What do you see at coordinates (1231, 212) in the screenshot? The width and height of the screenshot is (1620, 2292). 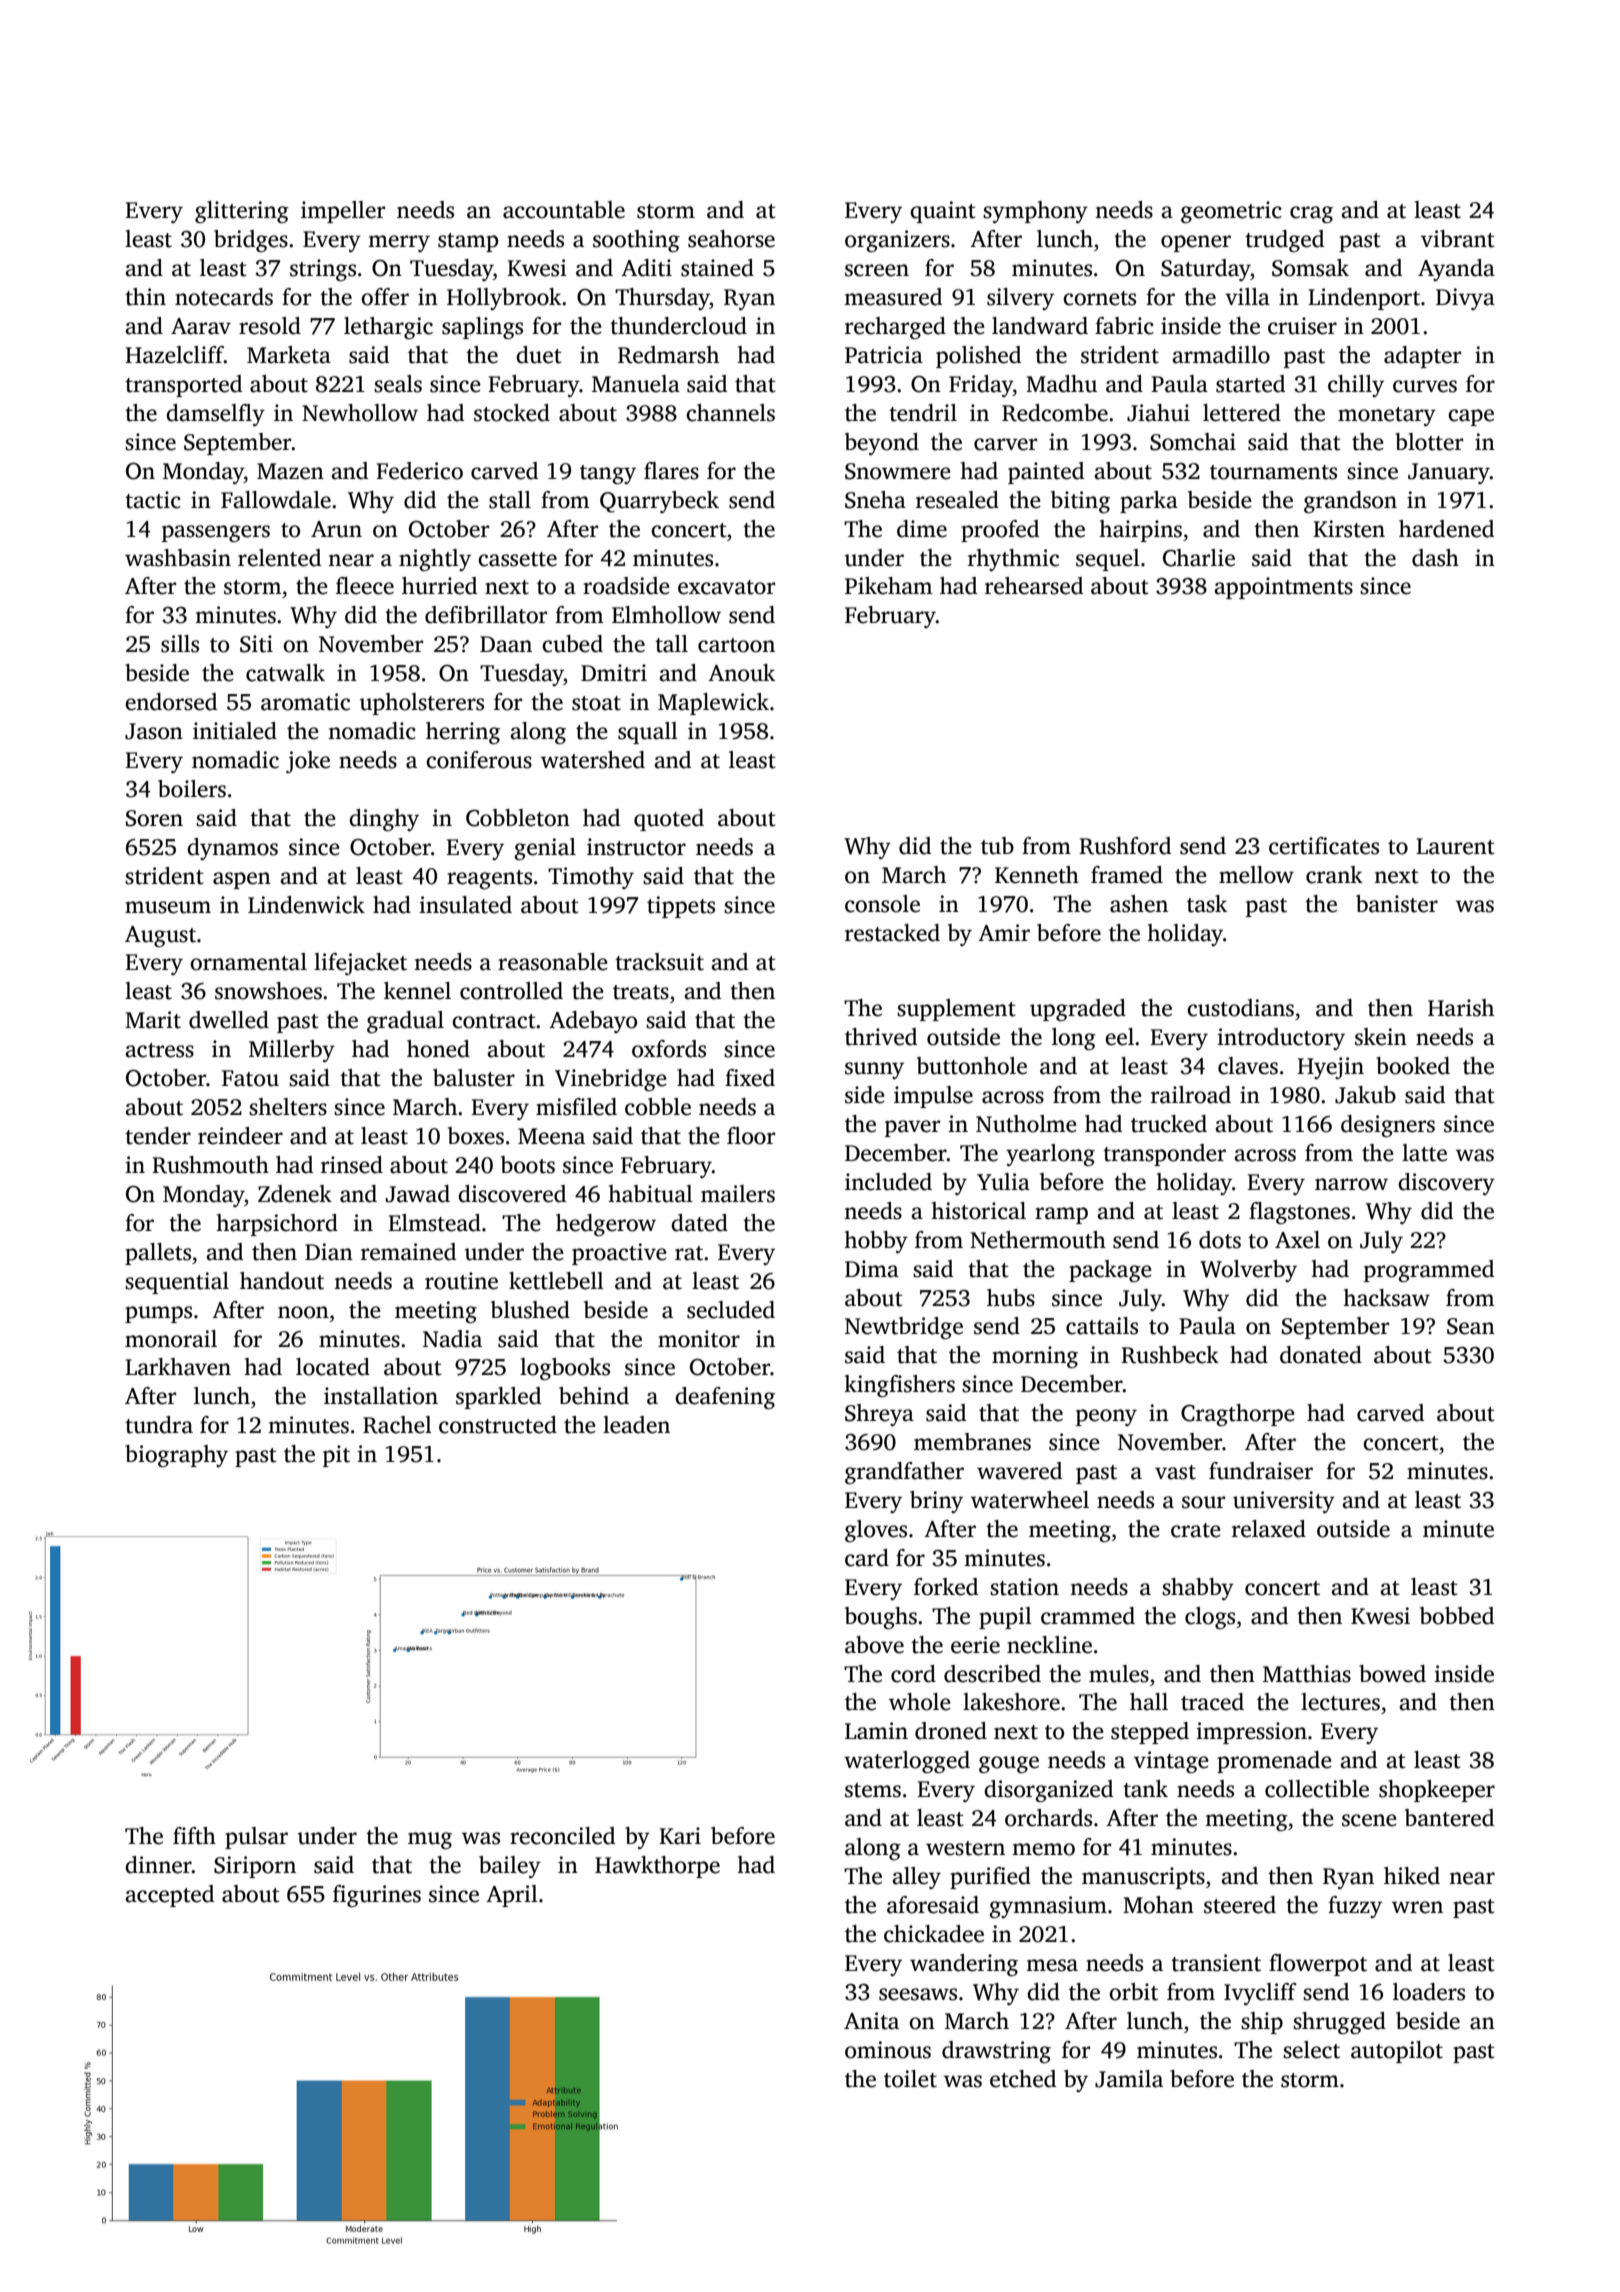 I see `geometric` at bounding box center [1231, 212].
